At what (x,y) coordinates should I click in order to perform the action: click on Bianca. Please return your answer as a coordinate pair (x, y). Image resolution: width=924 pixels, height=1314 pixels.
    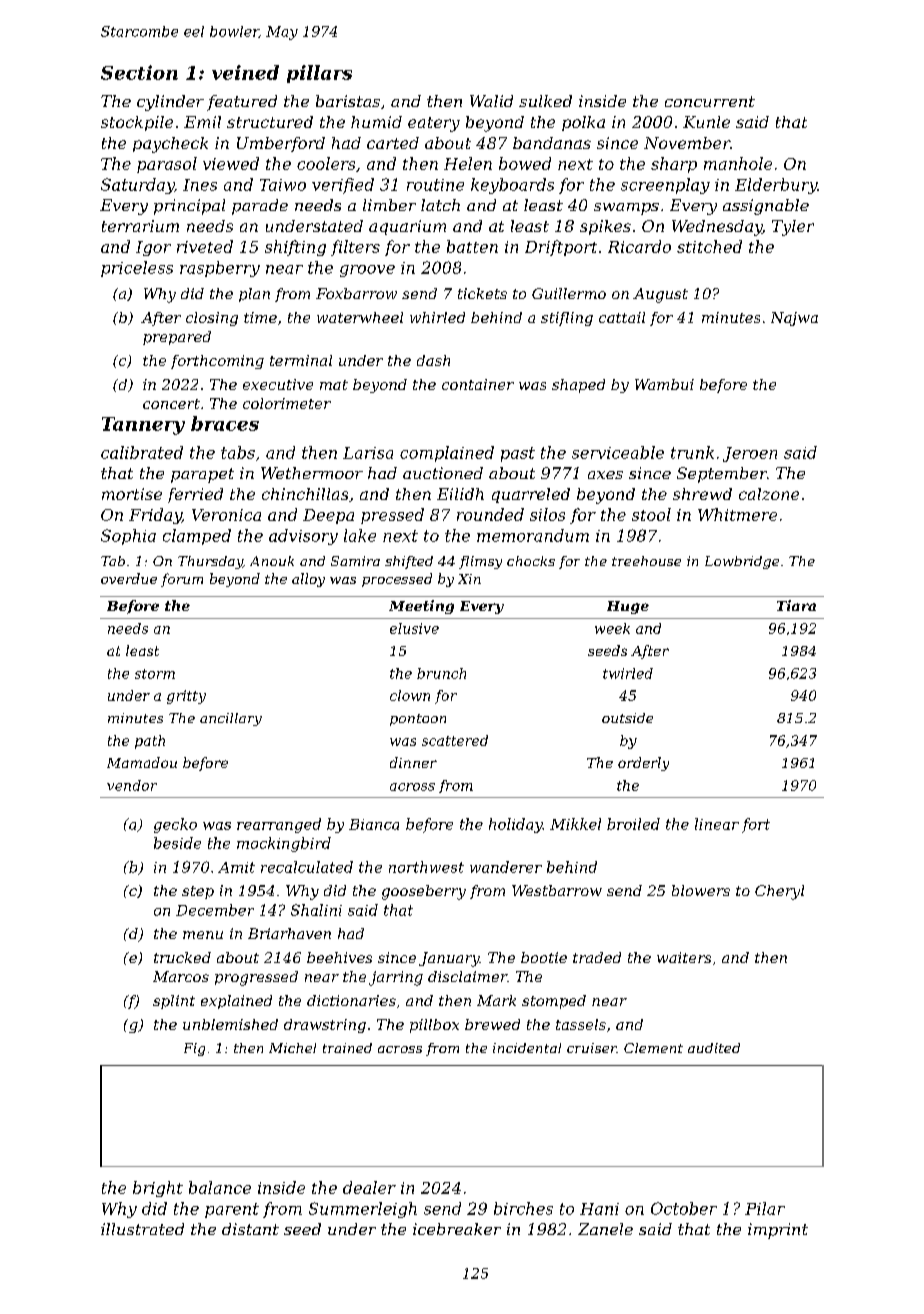
    Looking at the image, I should click on (374, 824).
